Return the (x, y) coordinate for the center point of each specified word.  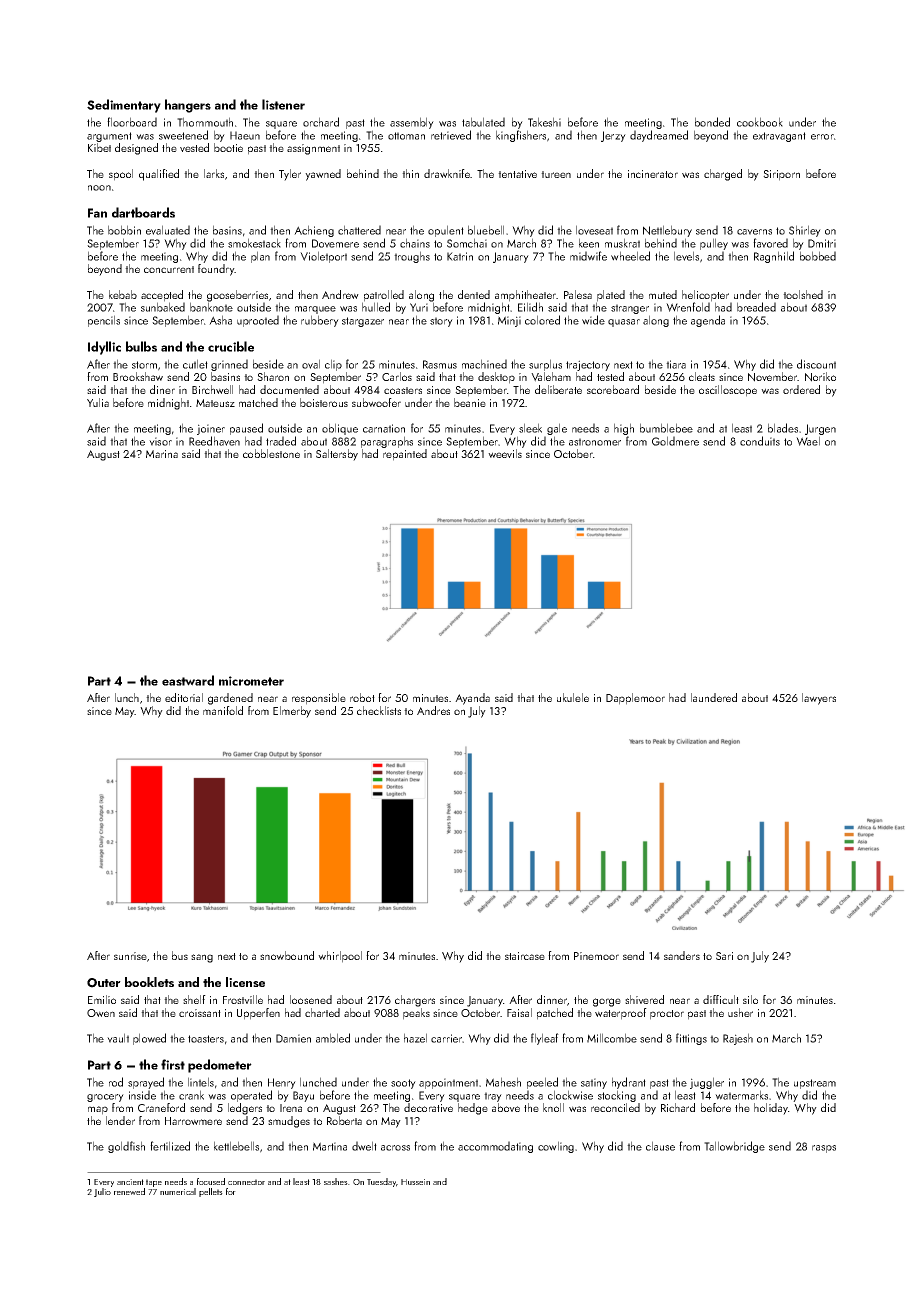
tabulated (483, 122)
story (441, 322)
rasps (824, 1149)
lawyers (819, 699)
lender (120, 1120)
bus (180, 955)
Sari (724, 956)
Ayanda (472, 699)
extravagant (779, 137)
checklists (379, 710)
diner (162, 389)
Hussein (415, 1182)
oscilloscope (728, 391)
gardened (230, 699)
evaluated (168, 230)
